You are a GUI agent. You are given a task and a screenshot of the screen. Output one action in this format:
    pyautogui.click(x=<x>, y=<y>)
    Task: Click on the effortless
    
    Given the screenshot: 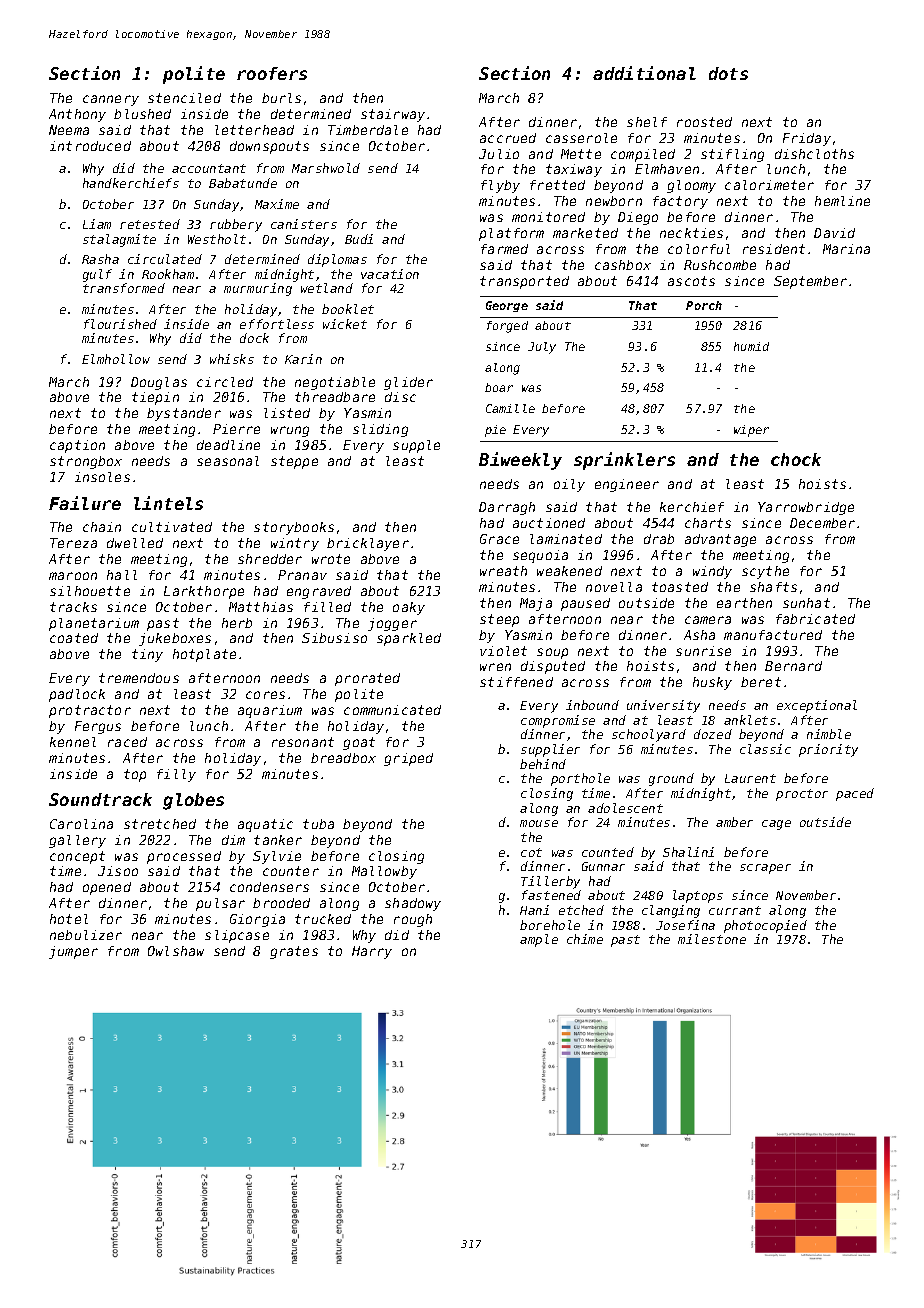 What is the action you would take?
    pyautogui.click(x=277, y=324)
